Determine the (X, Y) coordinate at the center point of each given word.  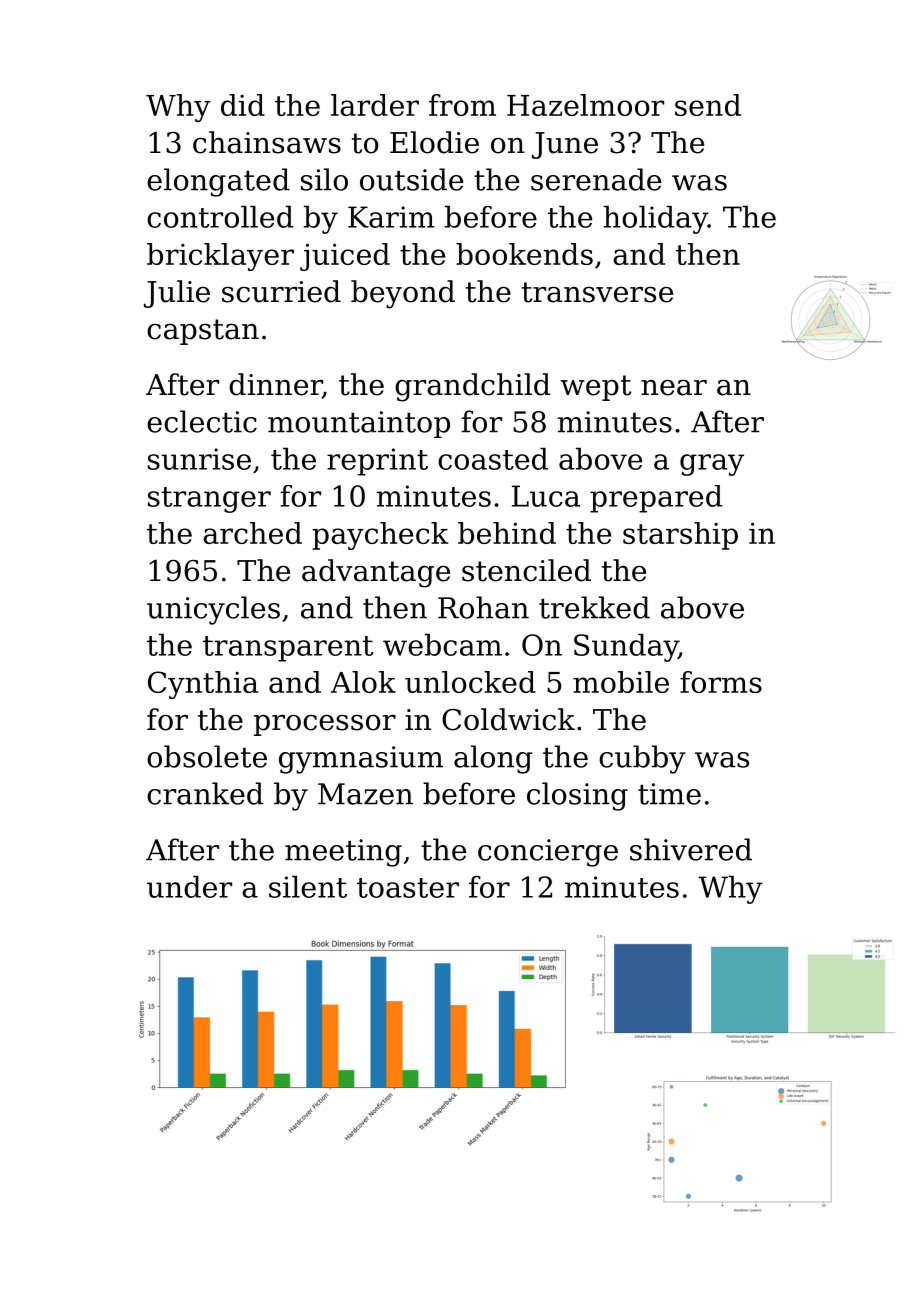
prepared (656, 499)
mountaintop (359, 424)
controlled (220, 216)
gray (712, 465)
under (189, 886)
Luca (546, 496)
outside (411, 179)
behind (507, 533)
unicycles (213, 610)
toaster (408, 888)
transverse (597, 292)
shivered (691, 849)
